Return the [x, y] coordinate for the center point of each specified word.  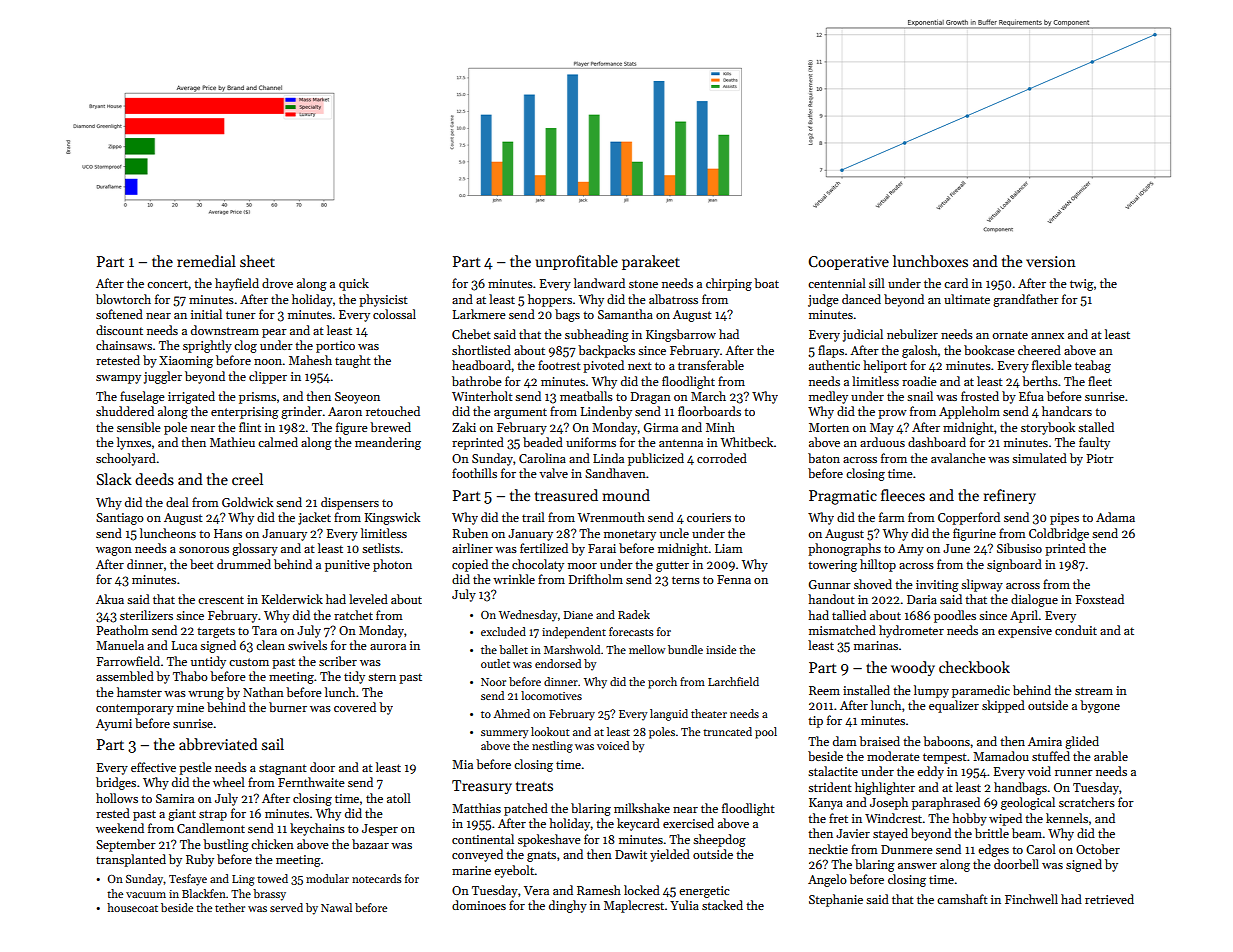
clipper [268, 377]
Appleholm [969, 412]
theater [709, 713]
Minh [720, 427]
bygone [1100, 706]
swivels [307, 645]
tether [230, 907]
